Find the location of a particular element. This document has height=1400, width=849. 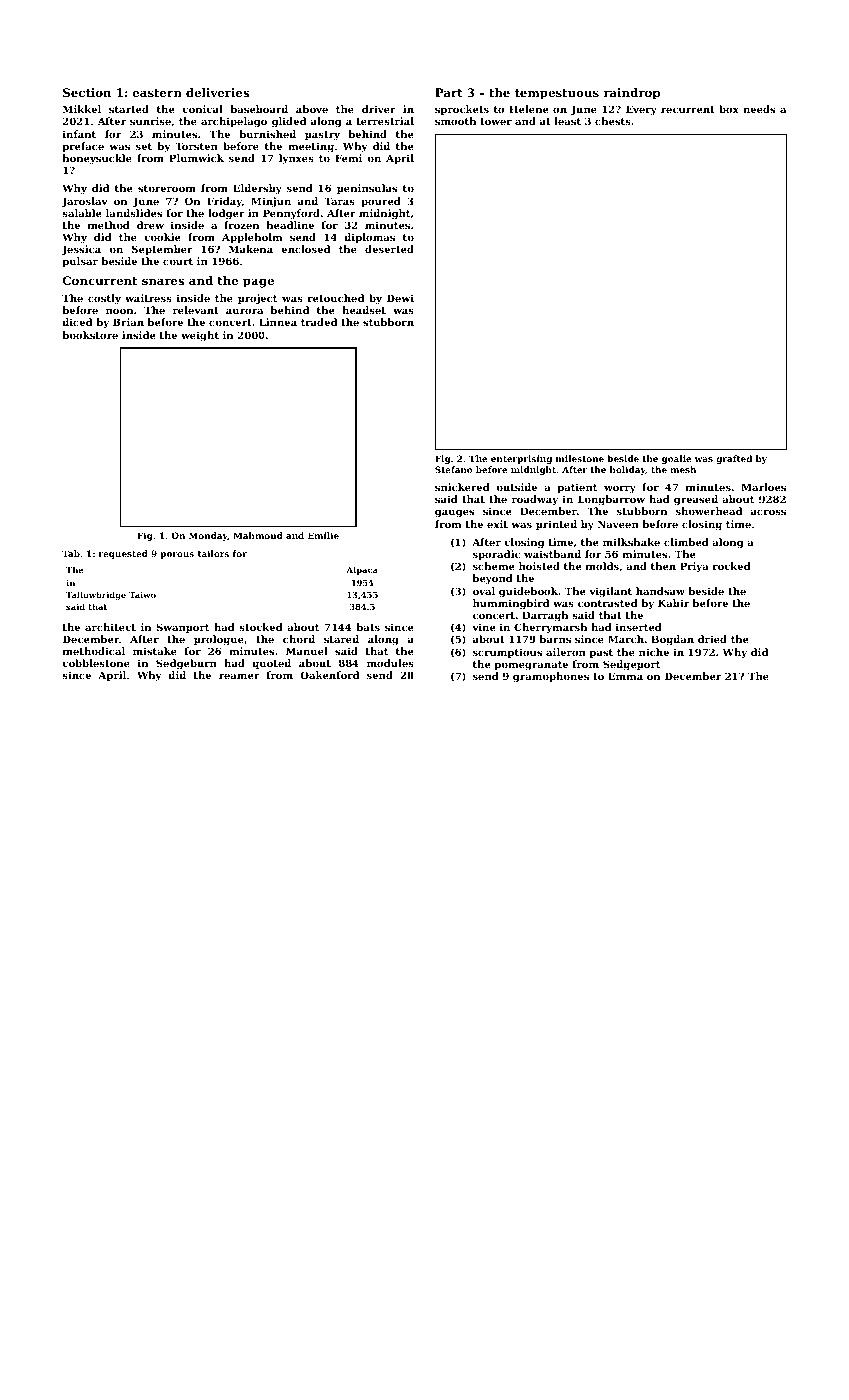

bookstore is located at coordinates (90, 335).
